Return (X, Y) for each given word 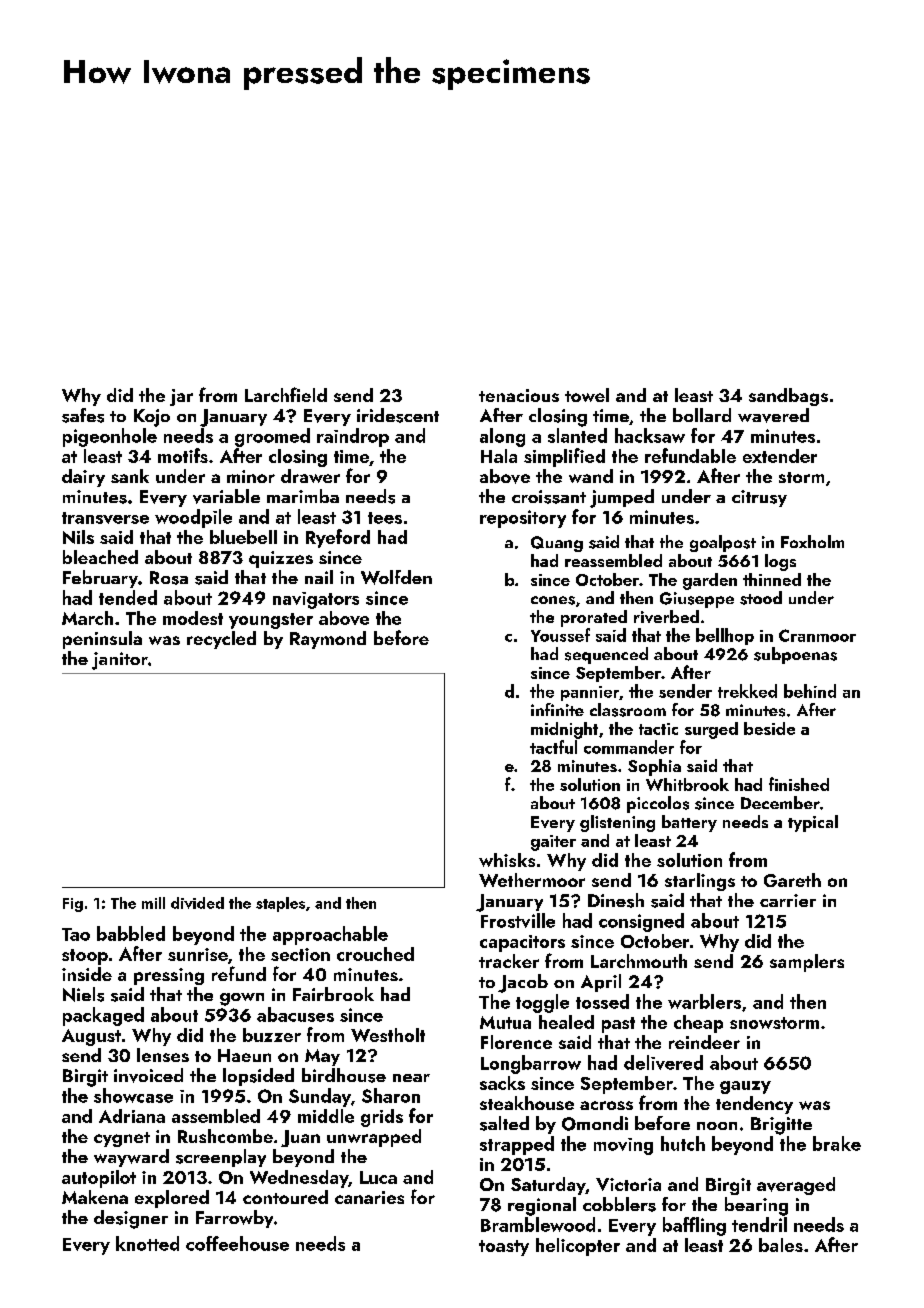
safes (83, 415)
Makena (95, 1197)
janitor (120, 661)
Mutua (505, 1022)
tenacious (519, 395)
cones (553, 600)
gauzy (745, 1087)
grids (382, 1118)
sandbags (788, 397)
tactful (553, 747)
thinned (772, 579)
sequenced (606, 655)
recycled (221, 640)
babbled (131, 933)
